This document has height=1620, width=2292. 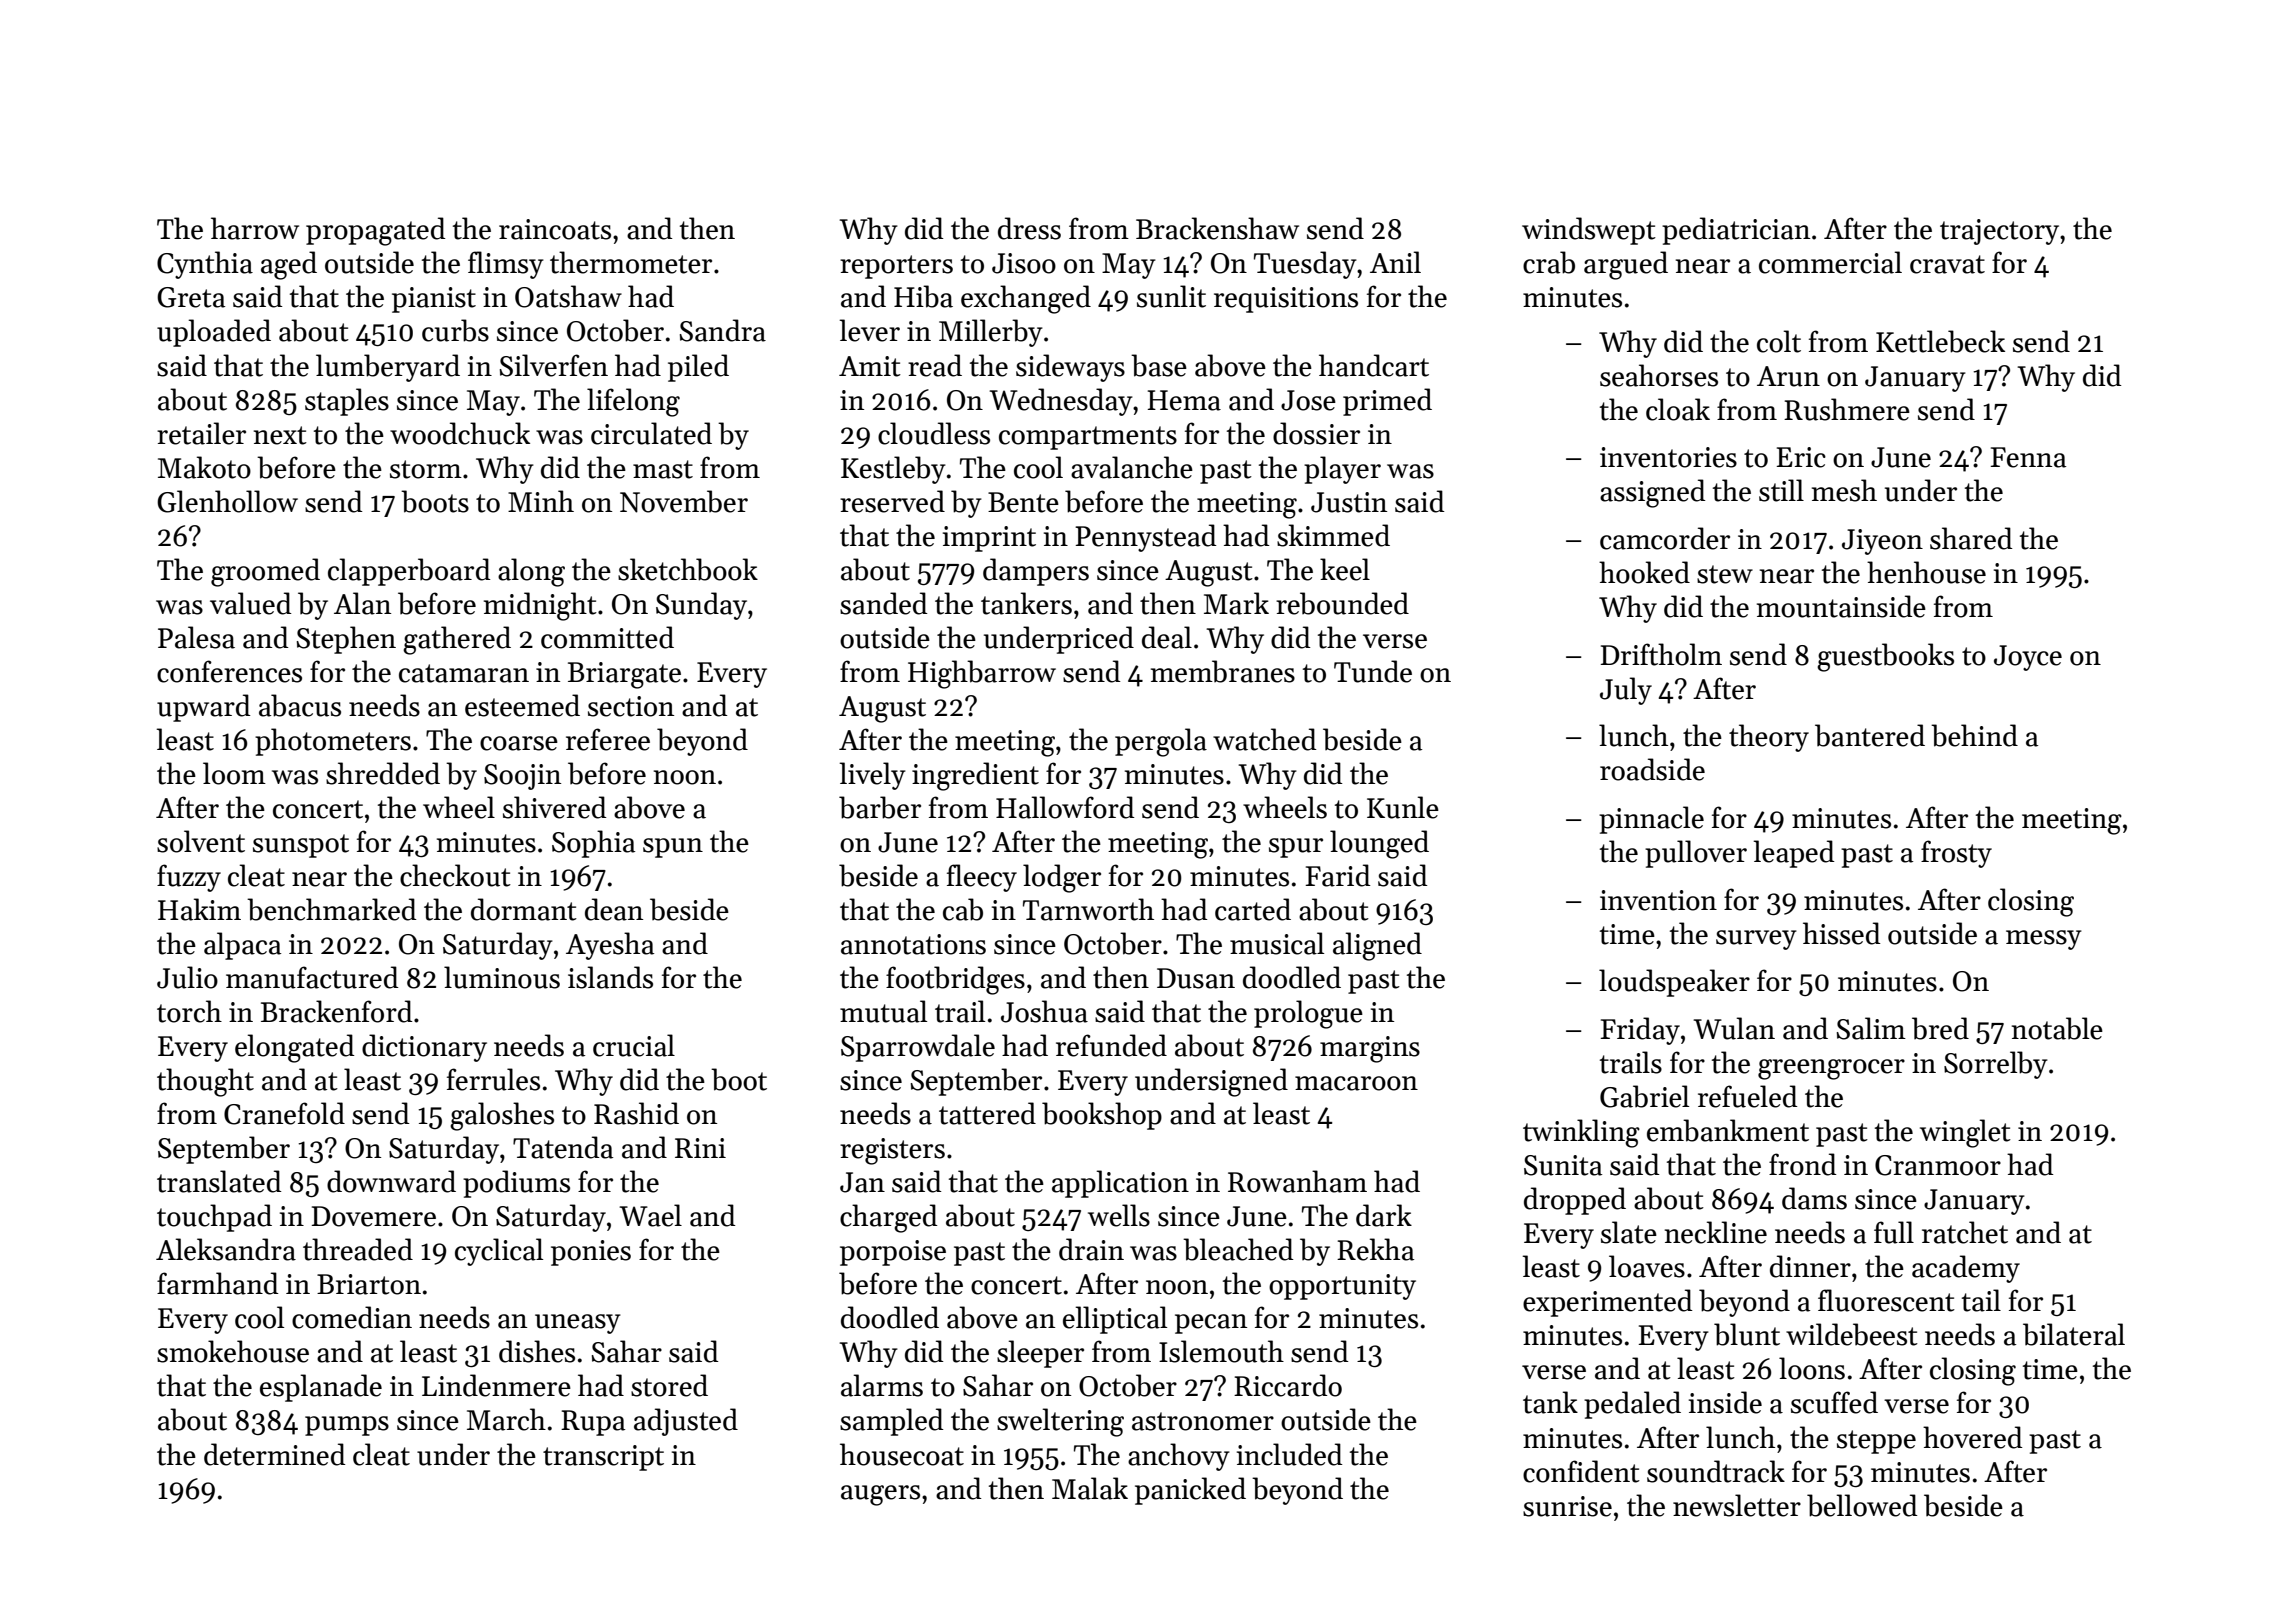 I want to click on Sorrelby, so click(x=1996, y=1065).
